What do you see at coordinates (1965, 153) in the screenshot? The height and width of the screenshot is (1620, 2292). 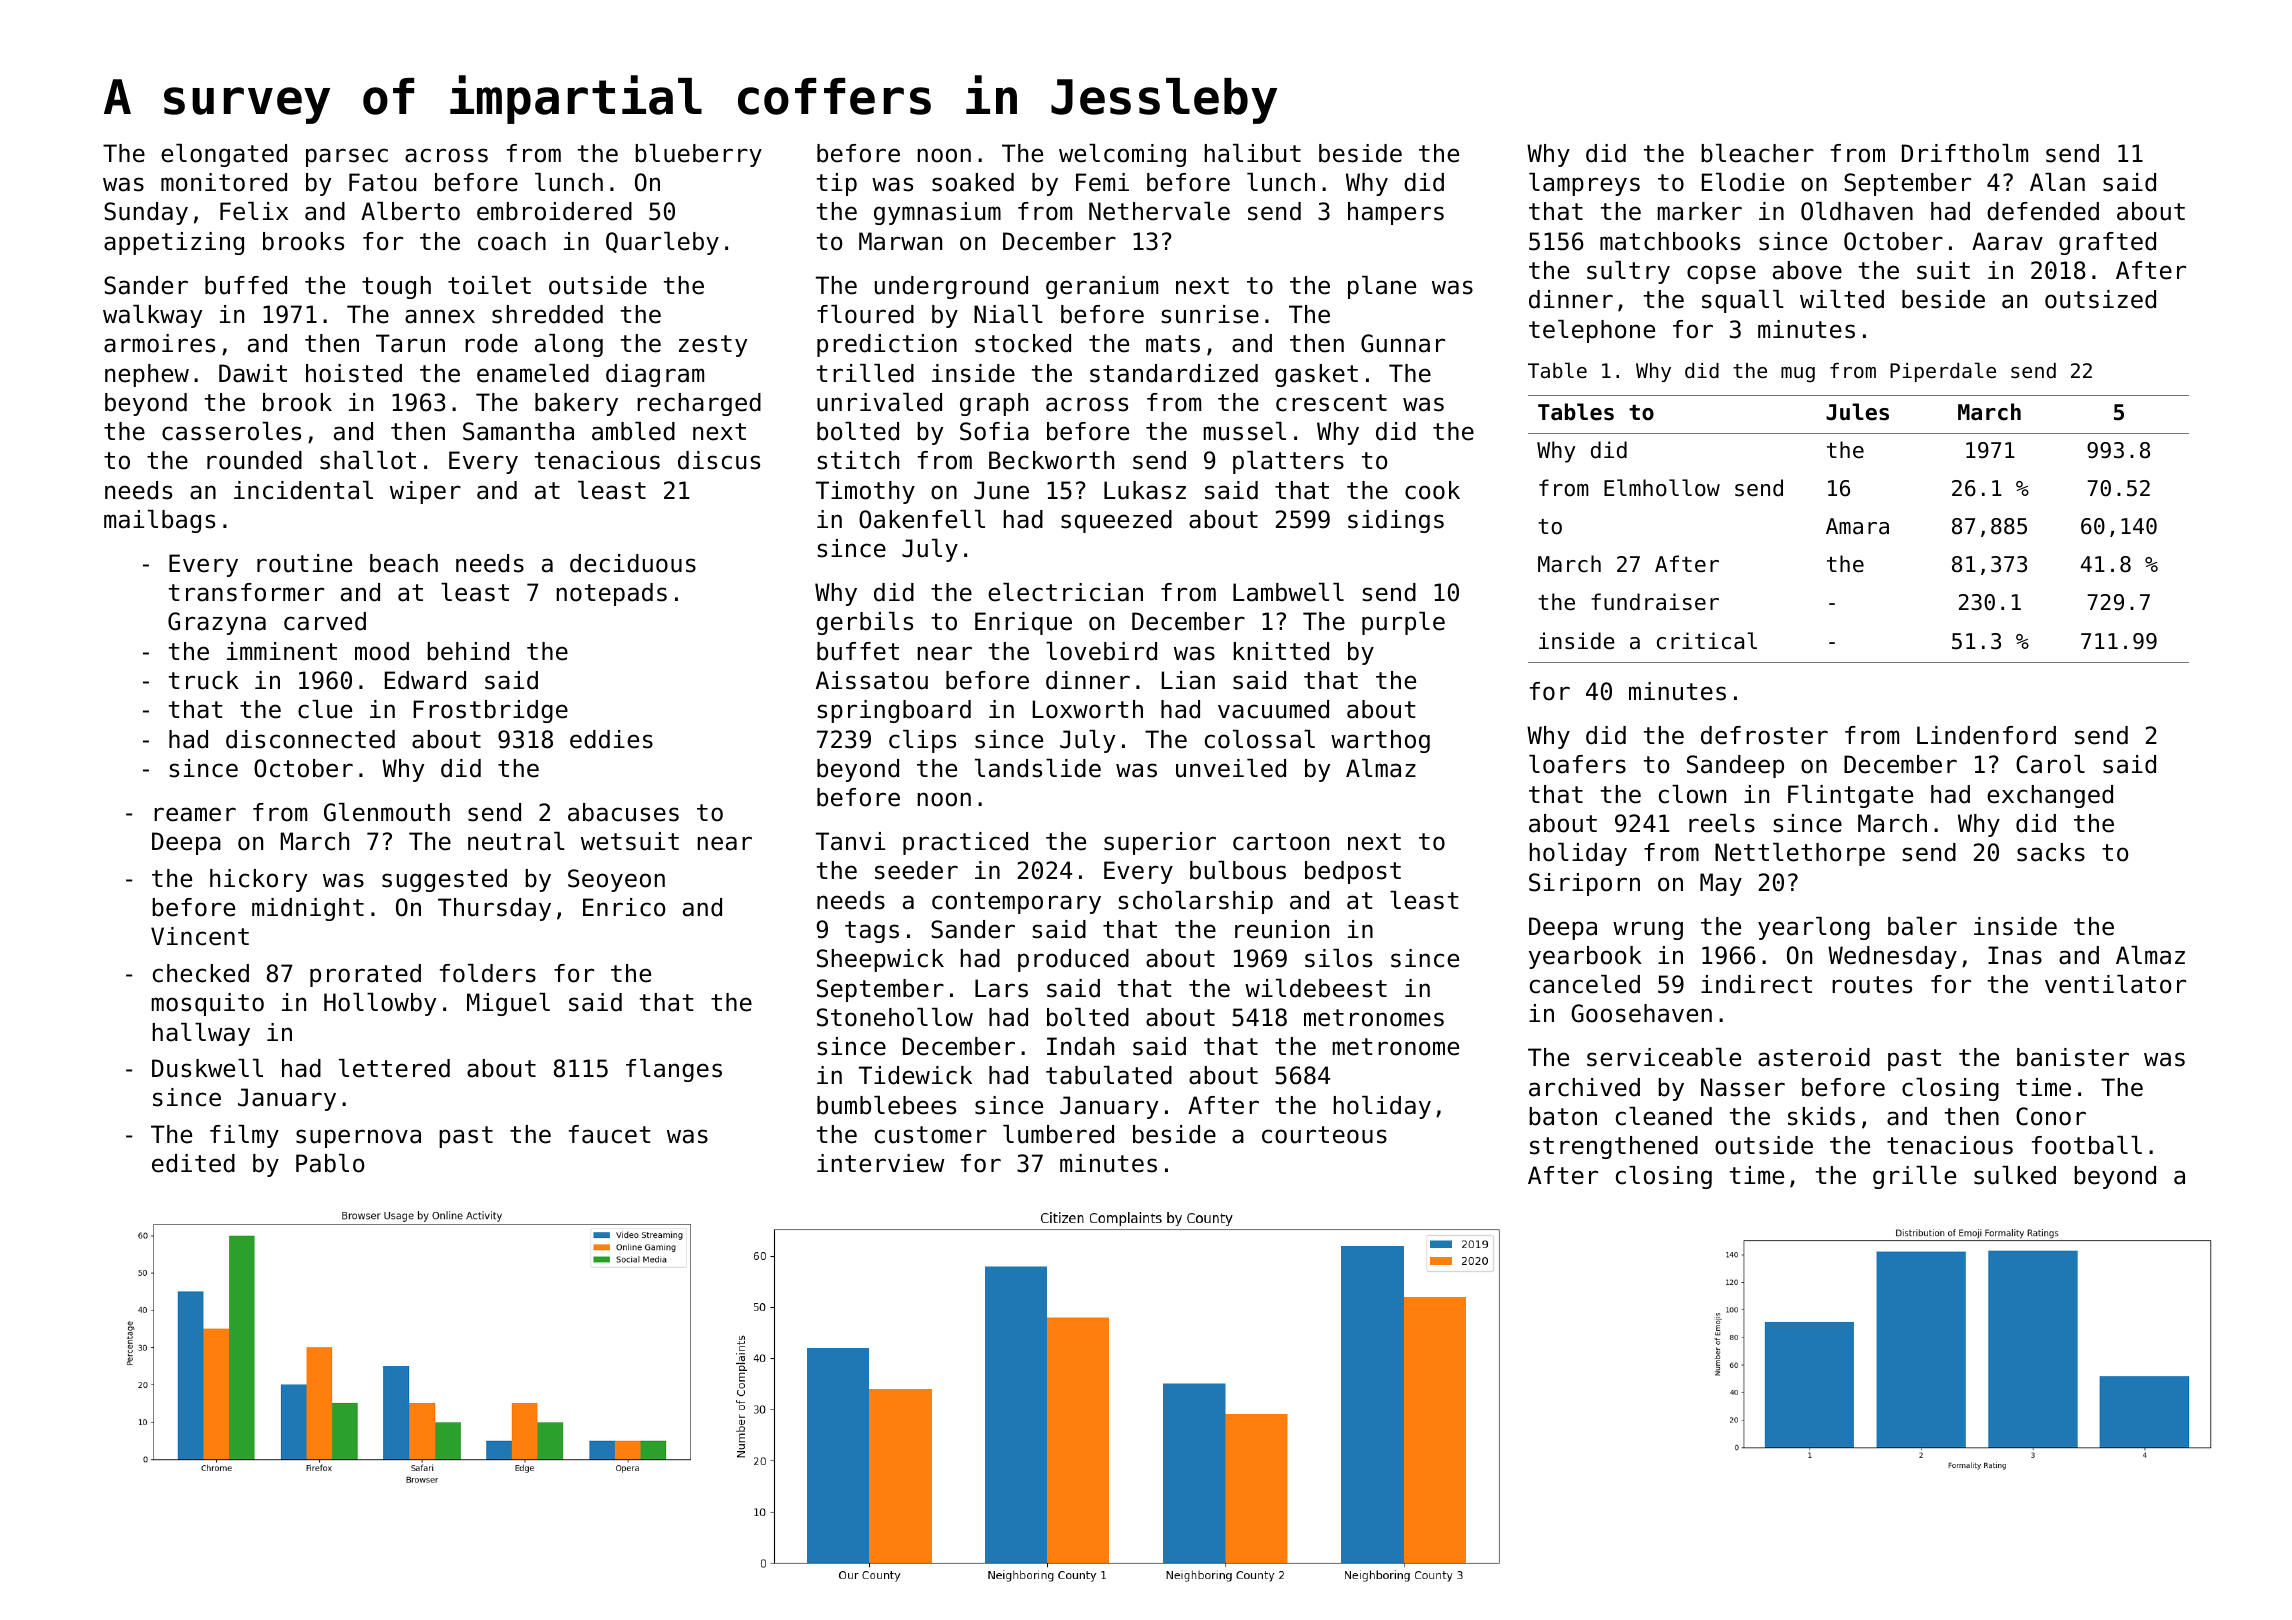 I see `Driftholm` at bounding box center [1965, 153].
